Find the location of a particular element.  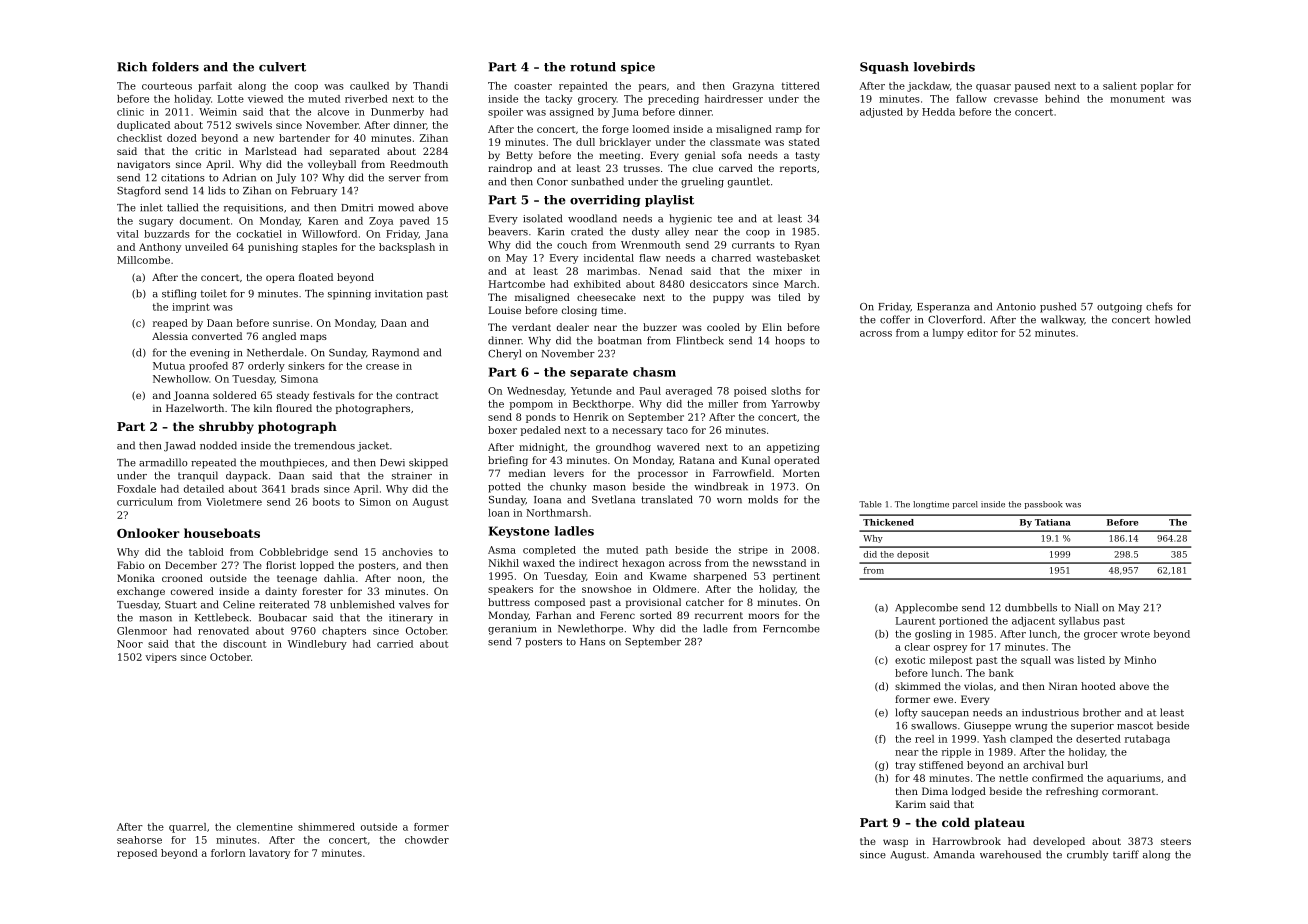

Niall is located at coordinates (1086, 607).
